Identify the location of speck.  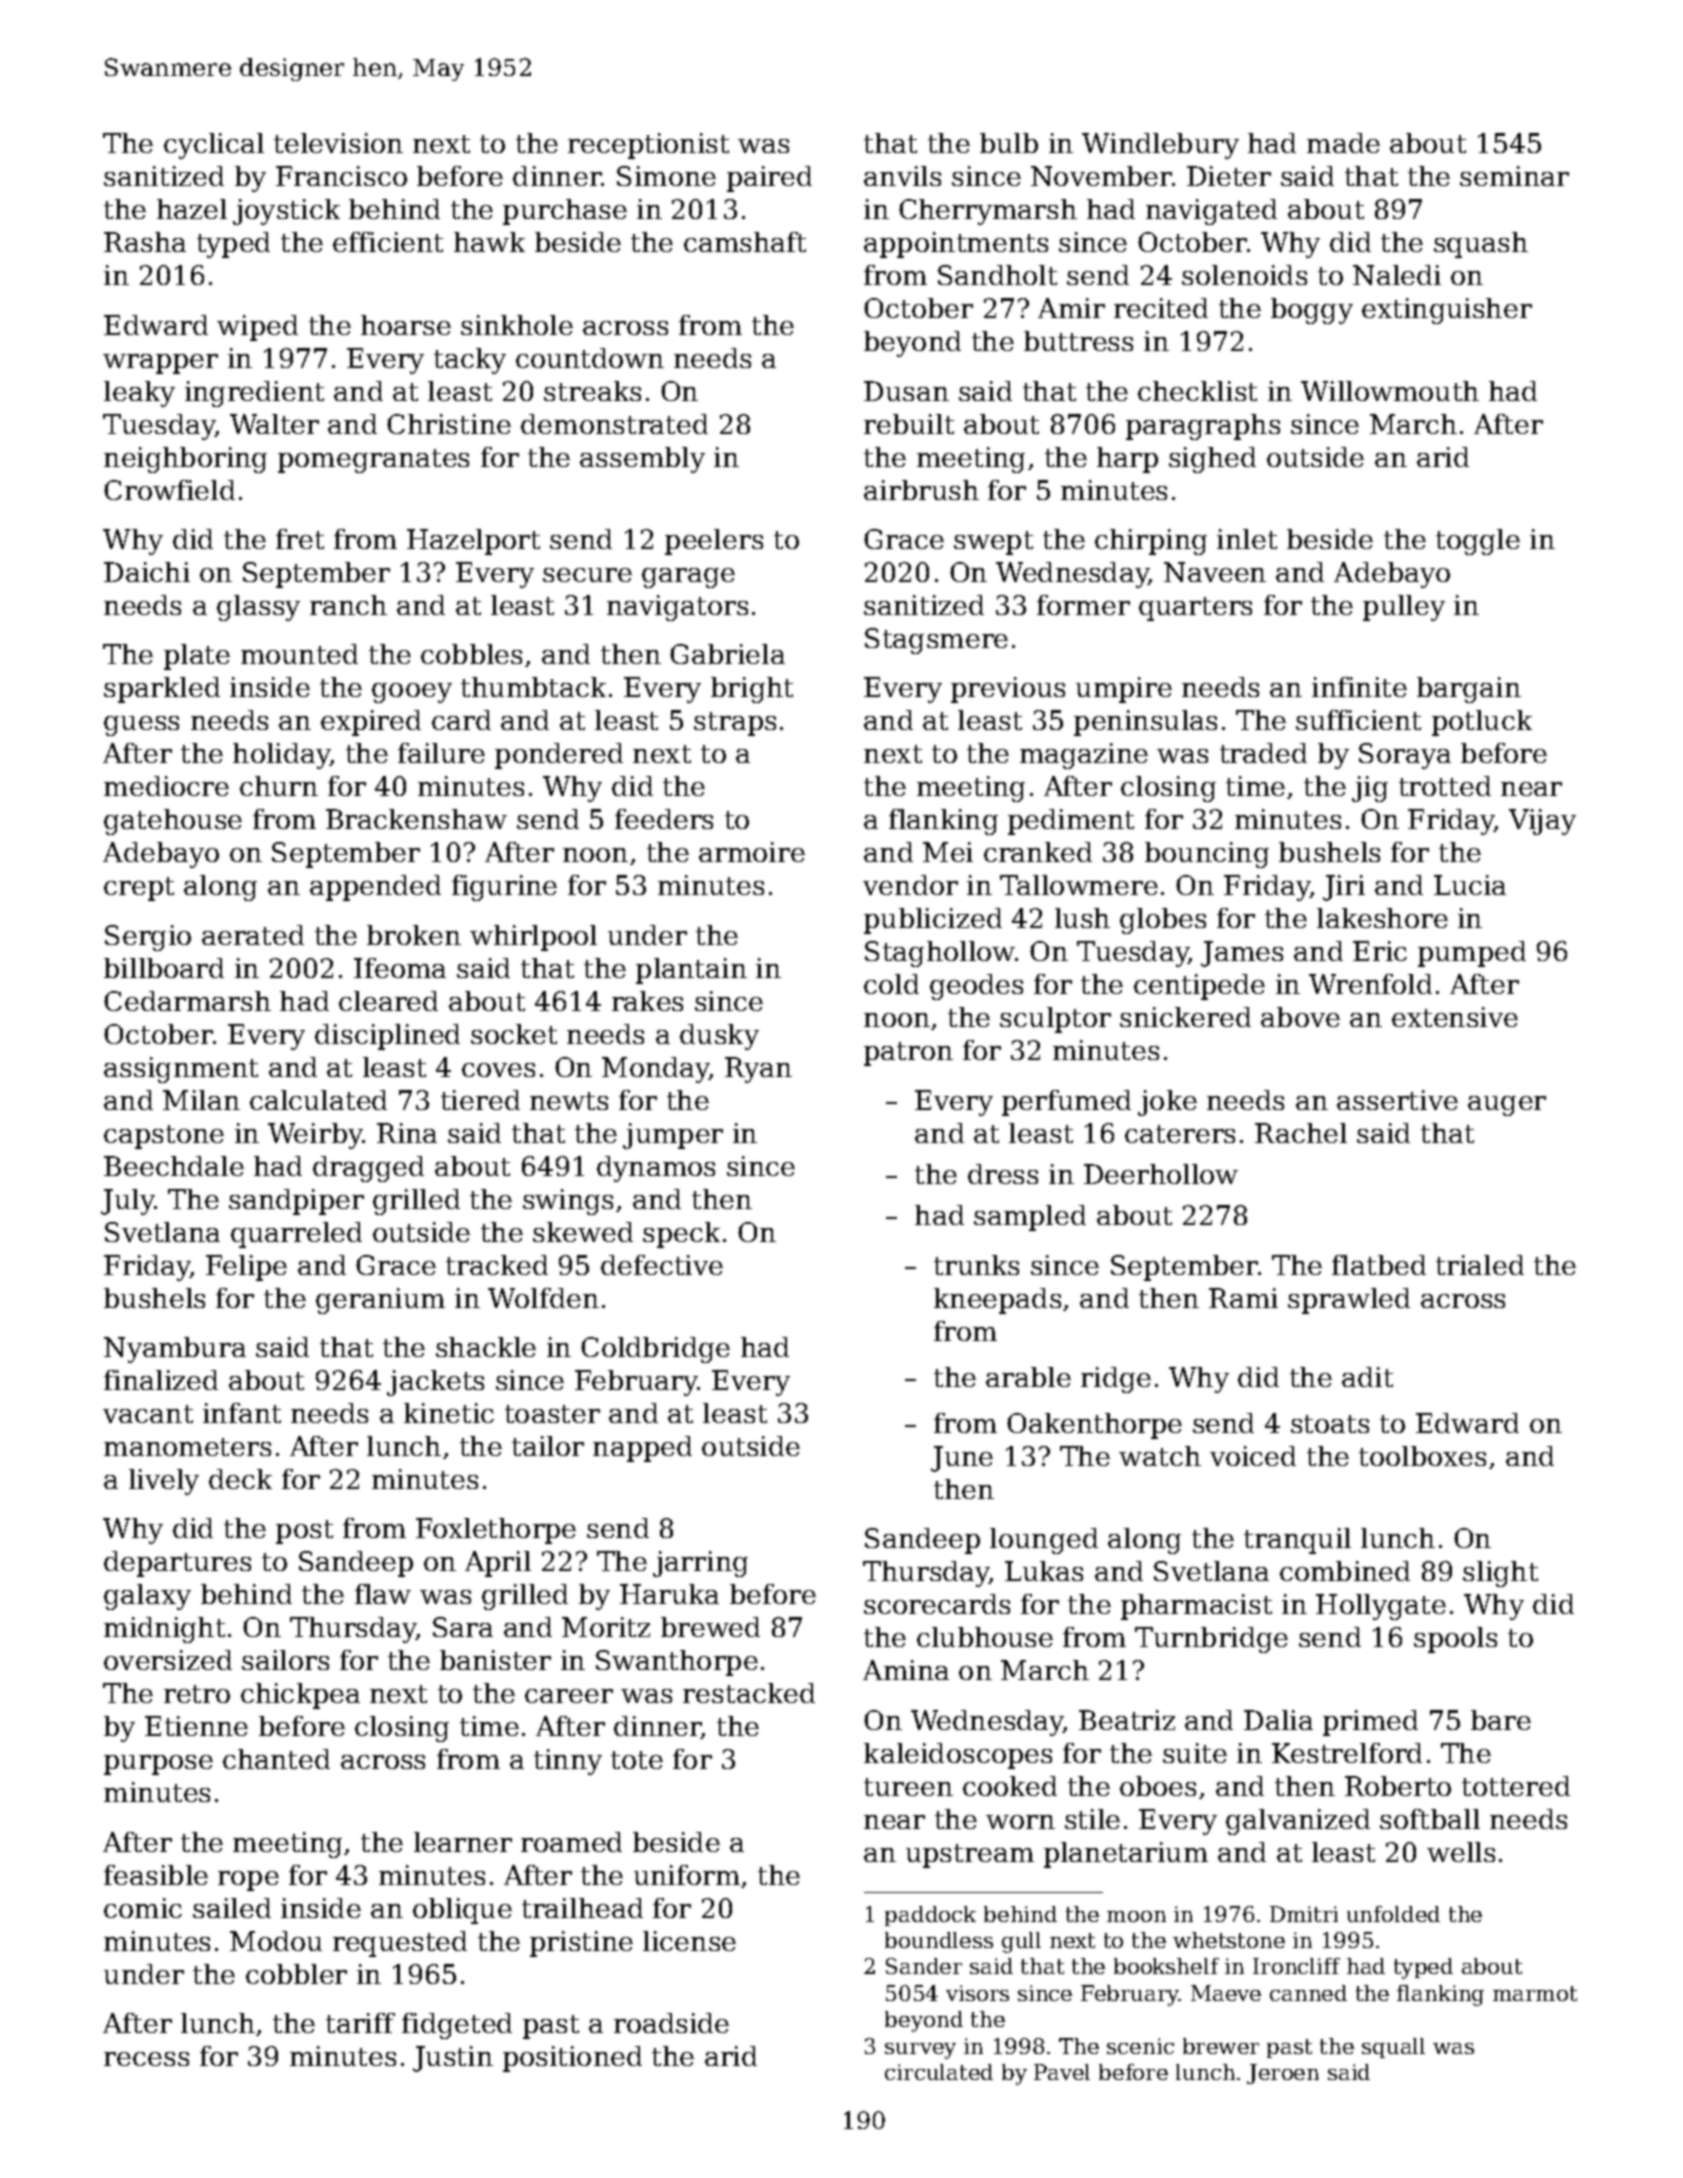
(681, 1235).
